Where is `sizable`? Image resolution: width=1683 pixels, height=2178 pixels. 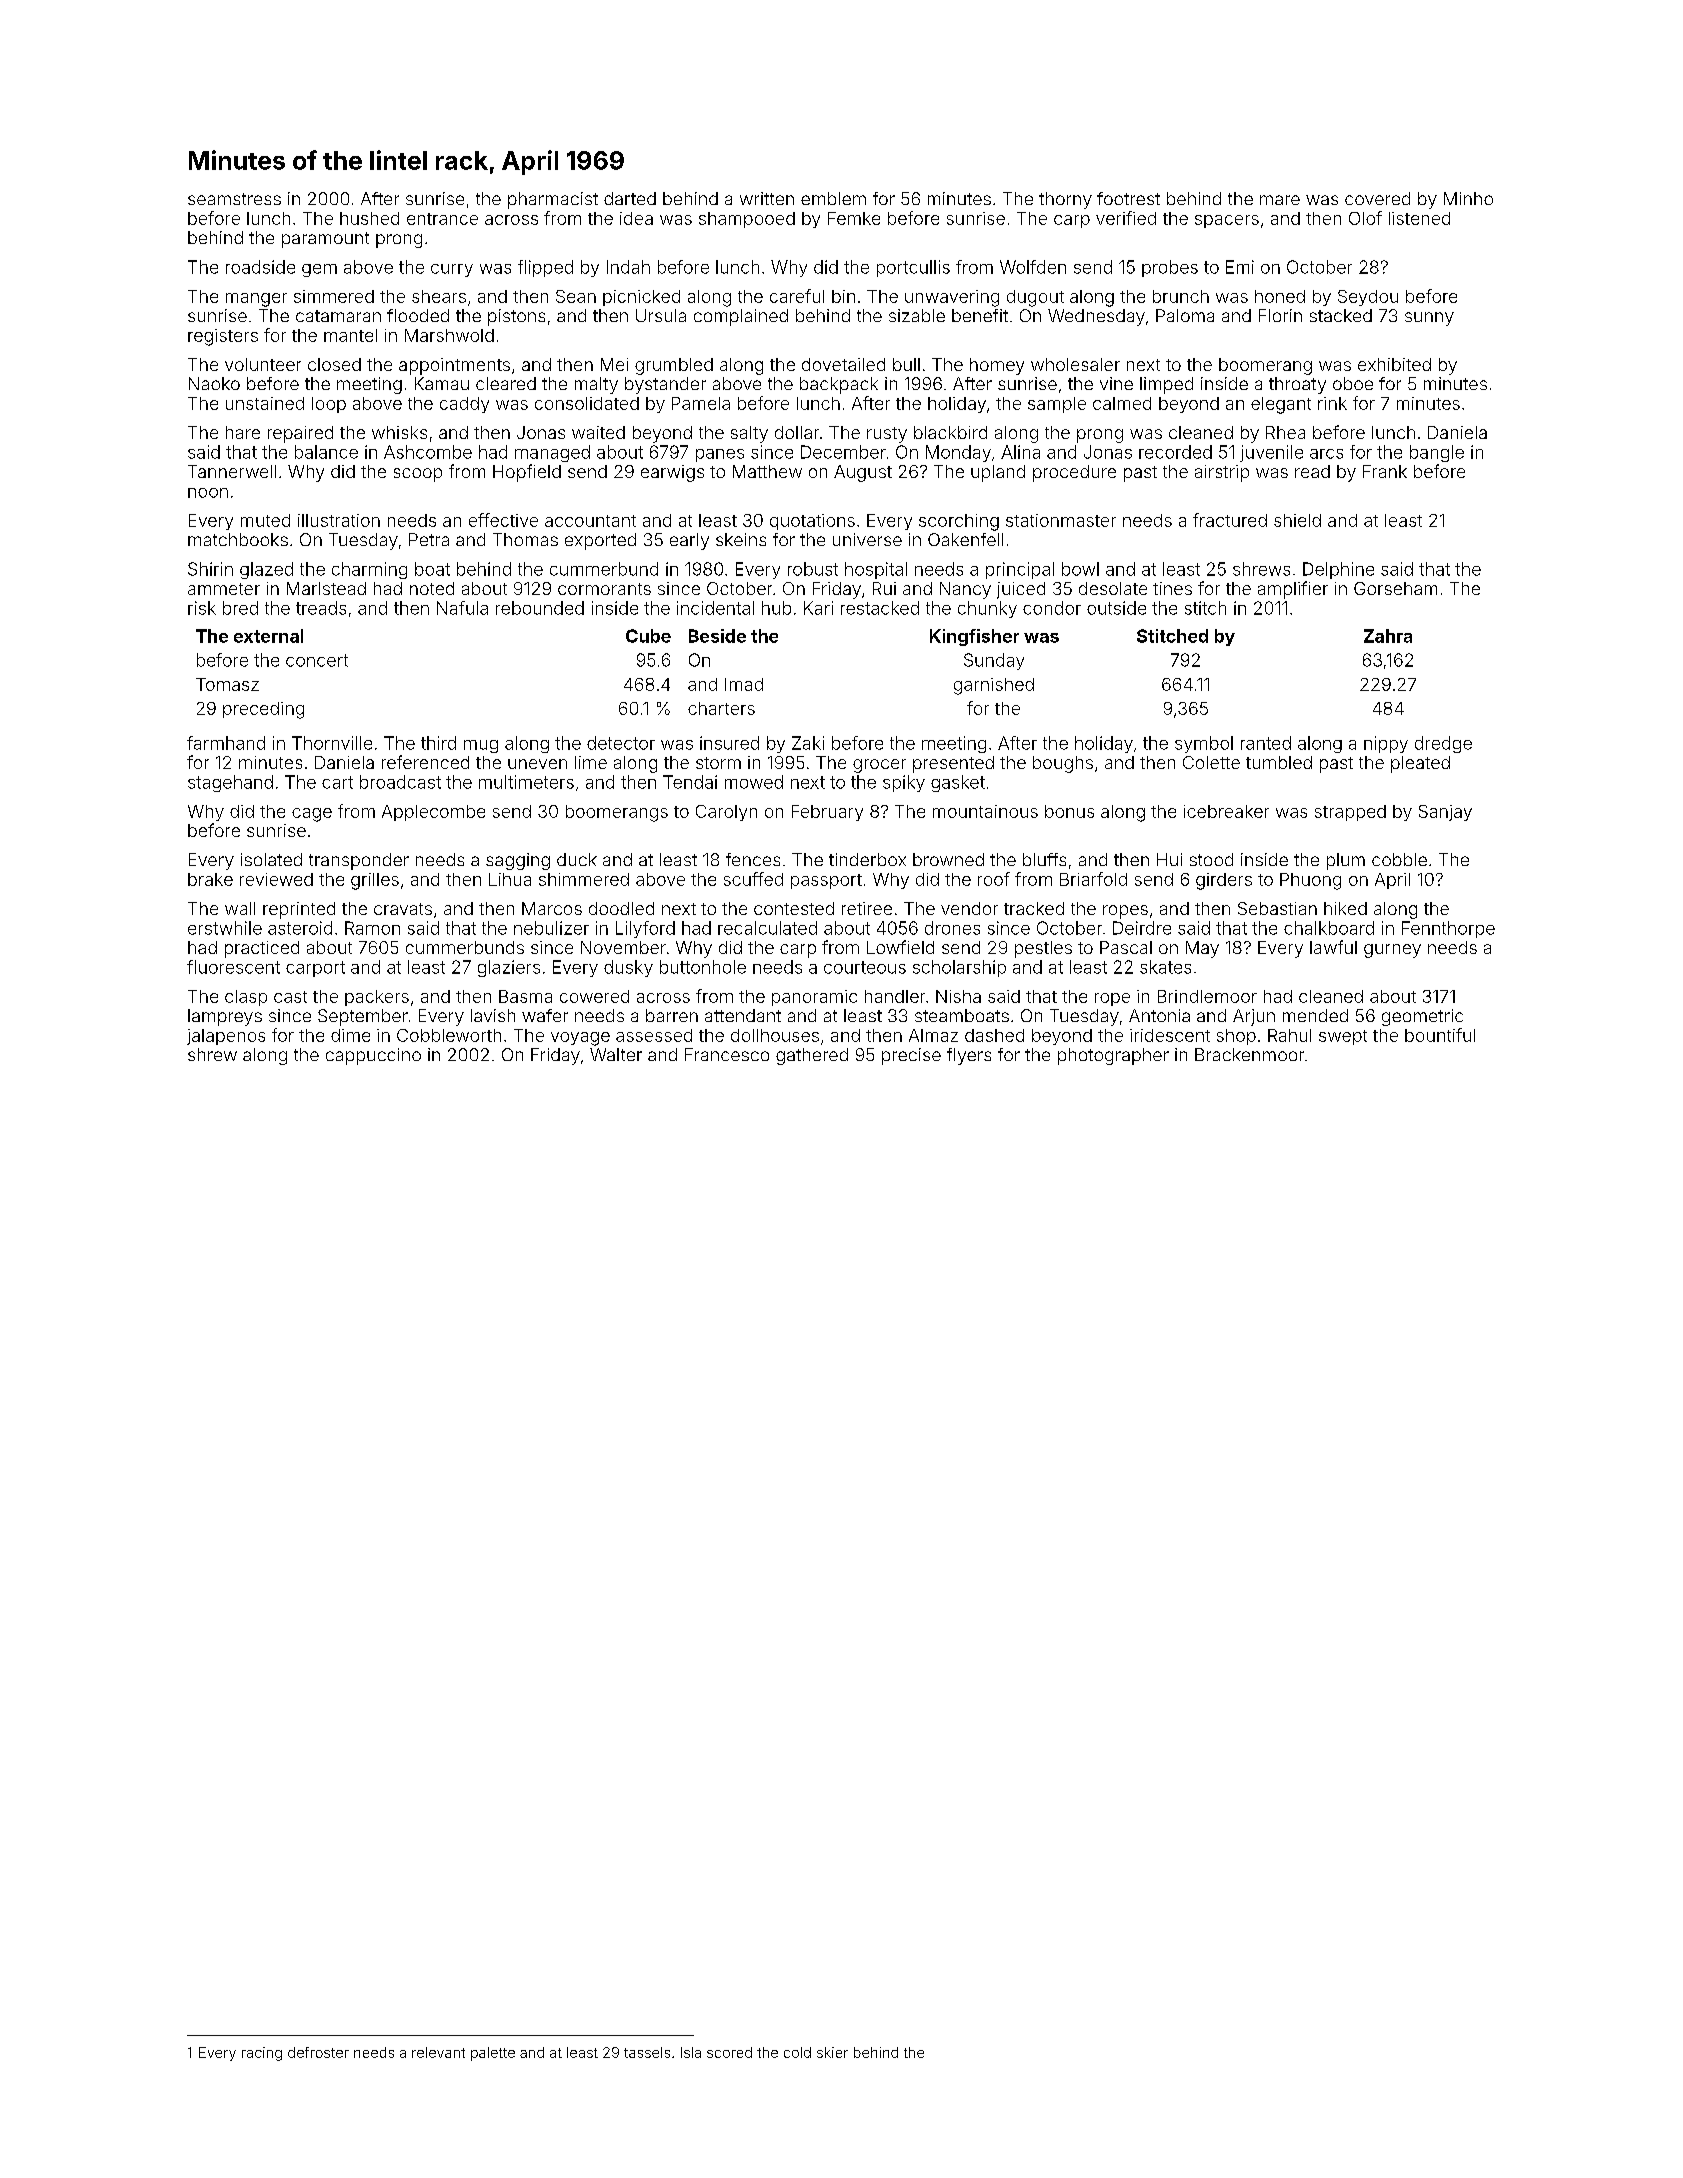 sizable is located at coordinates (917, 315).
